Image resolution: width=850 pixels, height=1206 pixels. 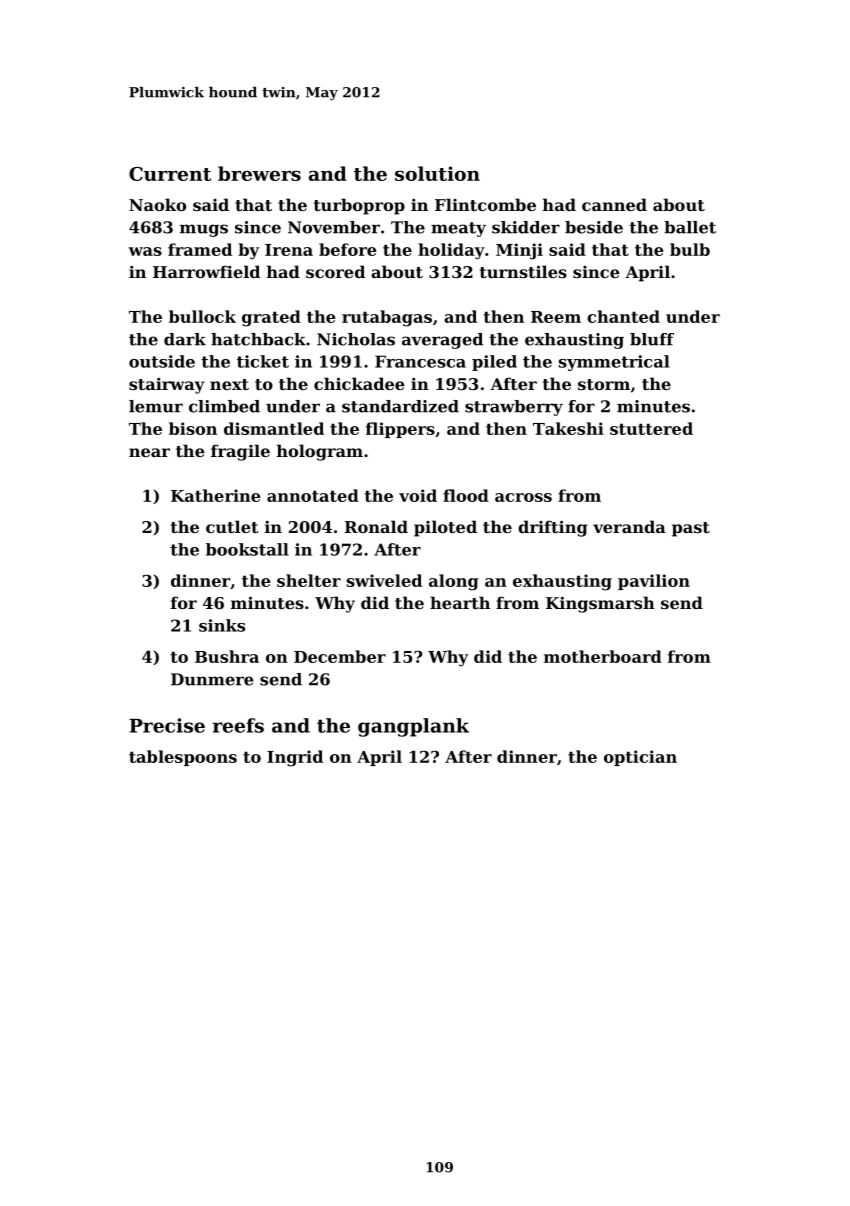 What do you see at coordinates (247, 549) in the document?
I see `bookstall` at bounding box center [247, 549].
